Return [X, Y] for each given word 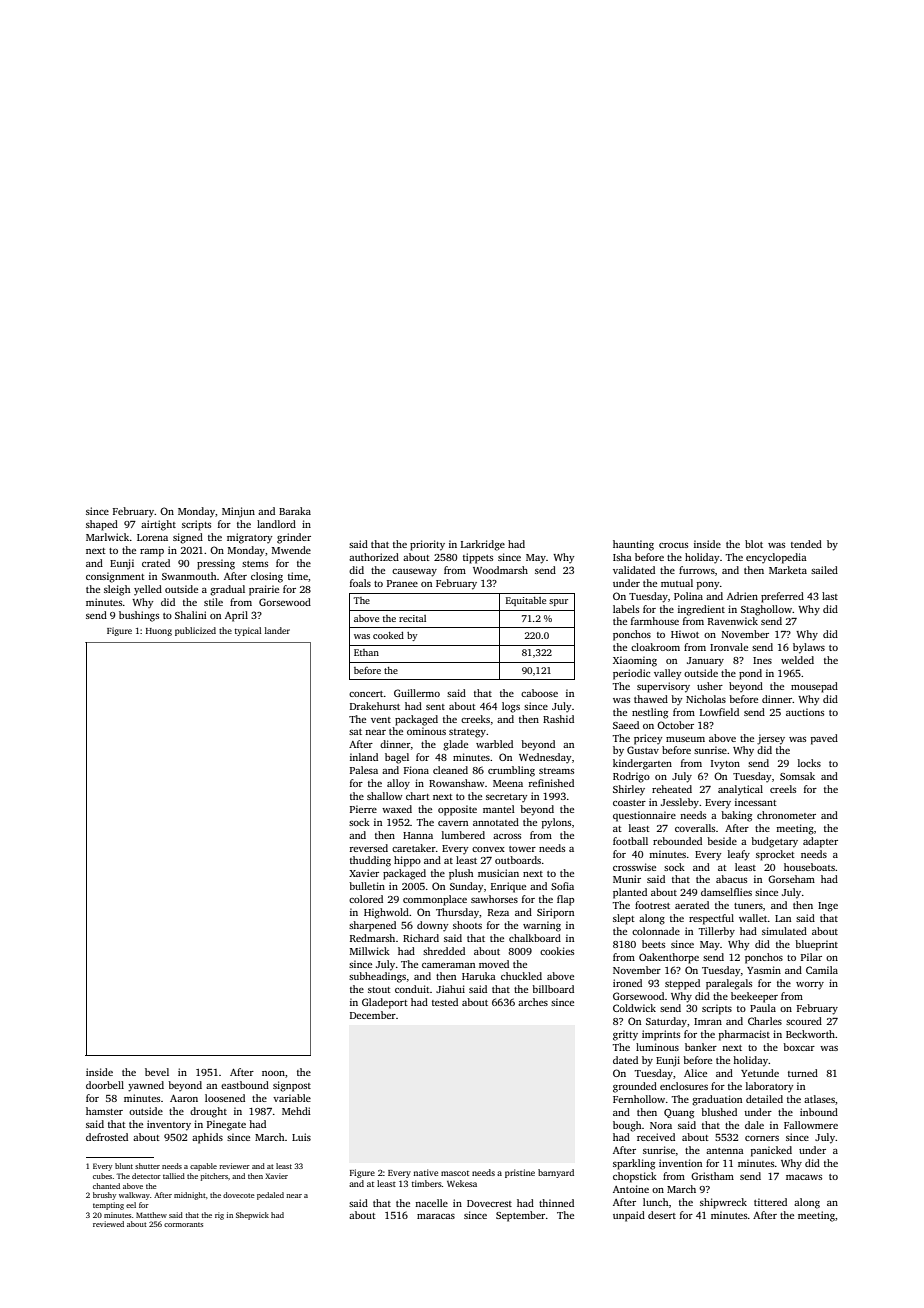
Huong [159, 632]
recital [412, 618]
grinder [294, 538]
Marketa [788, 570]
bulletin [367, 886]
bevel [157, 1072]
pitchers [214, 1177]
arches [533, 1002]
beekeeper [754, 997]
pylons [556, 823]
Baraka [295, 511]
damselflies [726, 892]
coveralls [695, 828]
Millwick [370, 951]
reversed [369, 848]
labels [626, 609]
